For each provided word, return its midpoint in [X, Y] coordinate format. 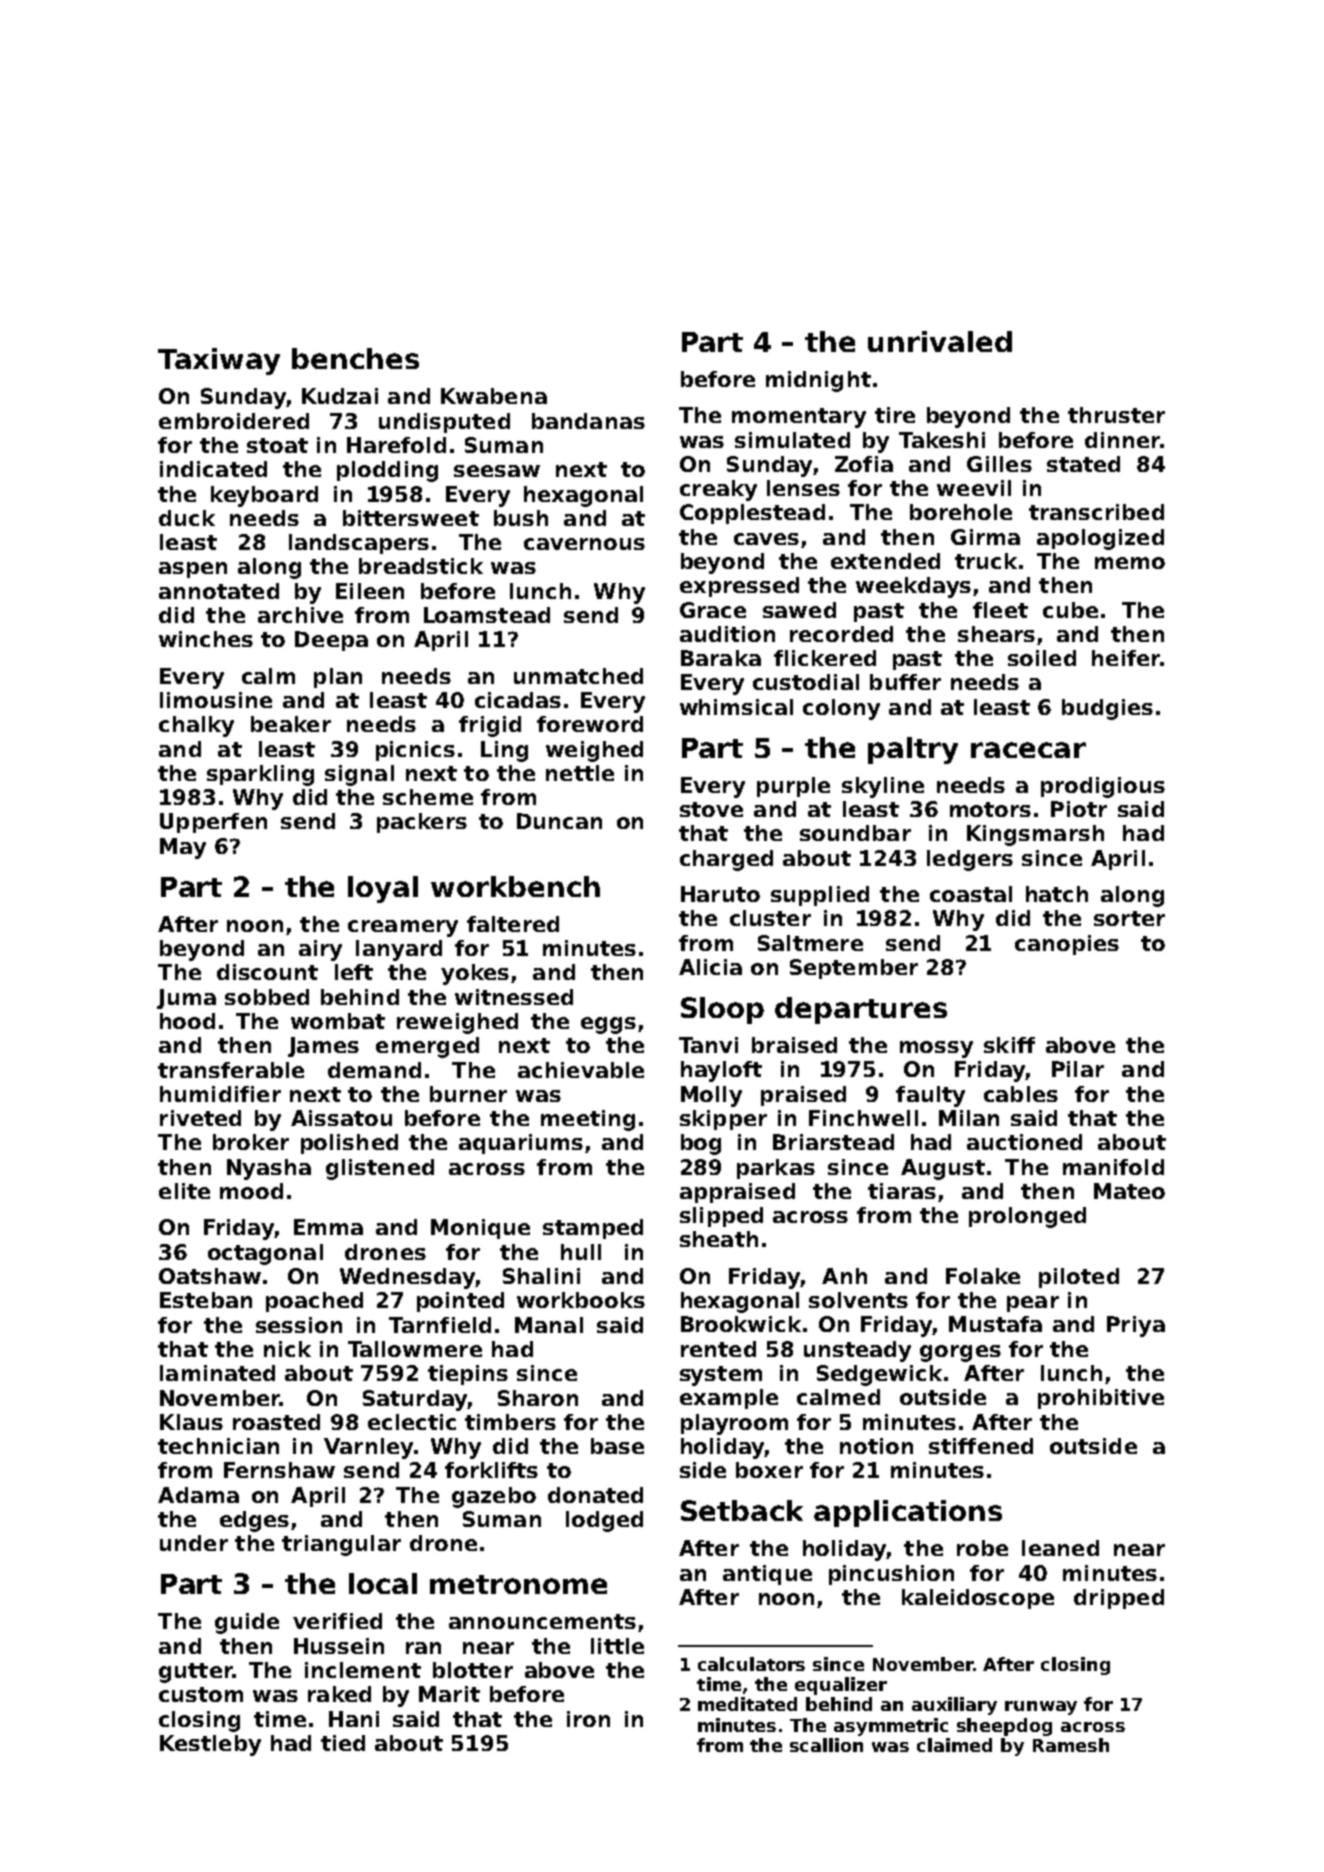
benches [355, 358]
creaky [718, 490]
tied [343, 1743]
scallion [826, 1745]
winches [206, 639]
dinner [1122, 440]
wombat [338, 1021]
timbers [510, 1422]
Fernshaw [279, 1470]
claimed [954, 1745]
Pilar [1078, 1069]
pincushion [891, 1575]
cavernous [584, 544]
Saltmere [810, 943]
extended [885, 561]
